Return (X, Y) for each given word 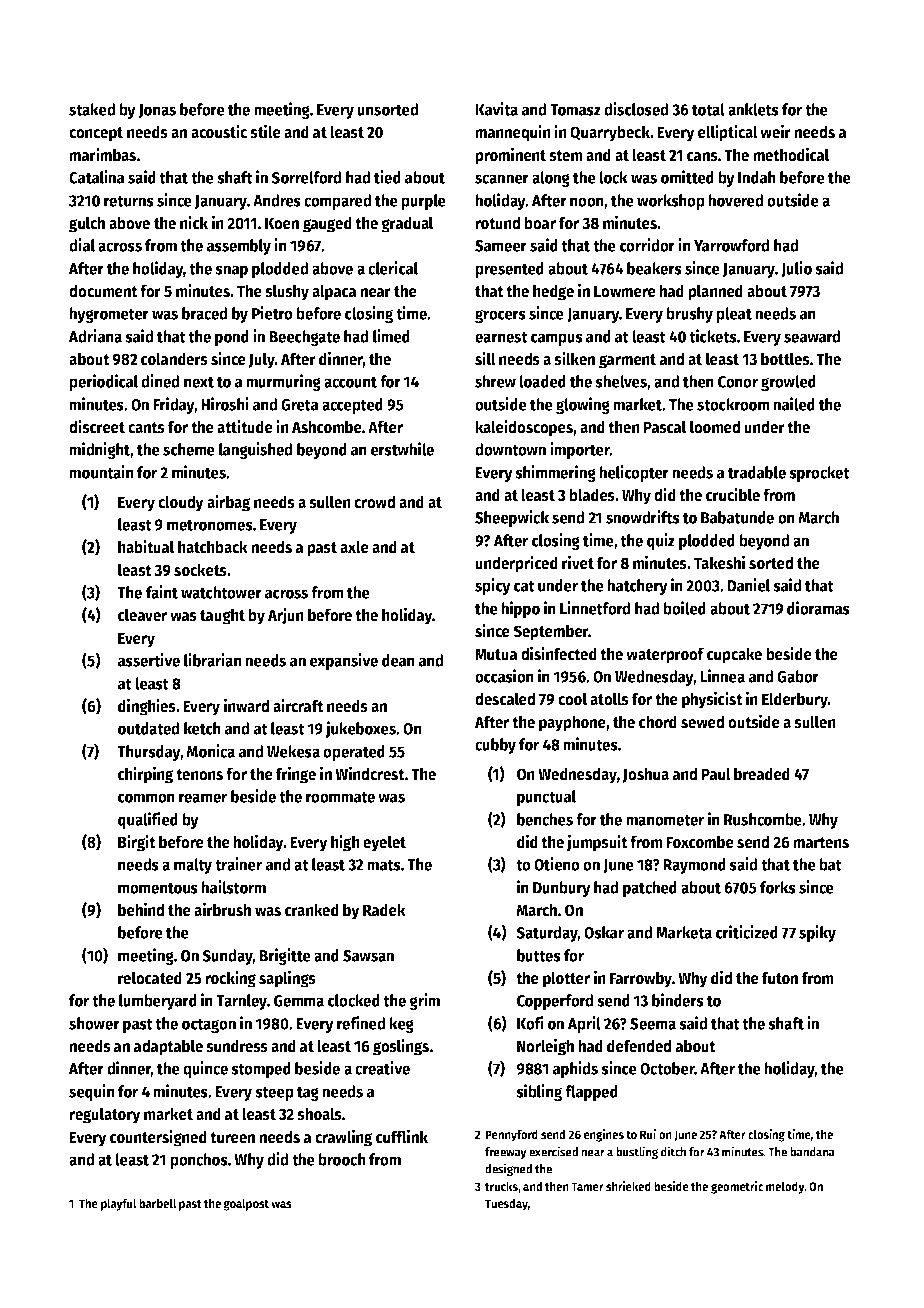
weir (775, 131)
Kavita (496, 109)
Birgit (137, 843)
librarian (213, 660)
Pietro (272, 313)
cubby (495, 746)
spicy (493, 586)
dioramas (818, 608)
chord (658, 722)
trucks (501, 1186)
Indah (757, 177)
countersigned (158, 1138)
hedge (553, 292)
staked (92, 109)
